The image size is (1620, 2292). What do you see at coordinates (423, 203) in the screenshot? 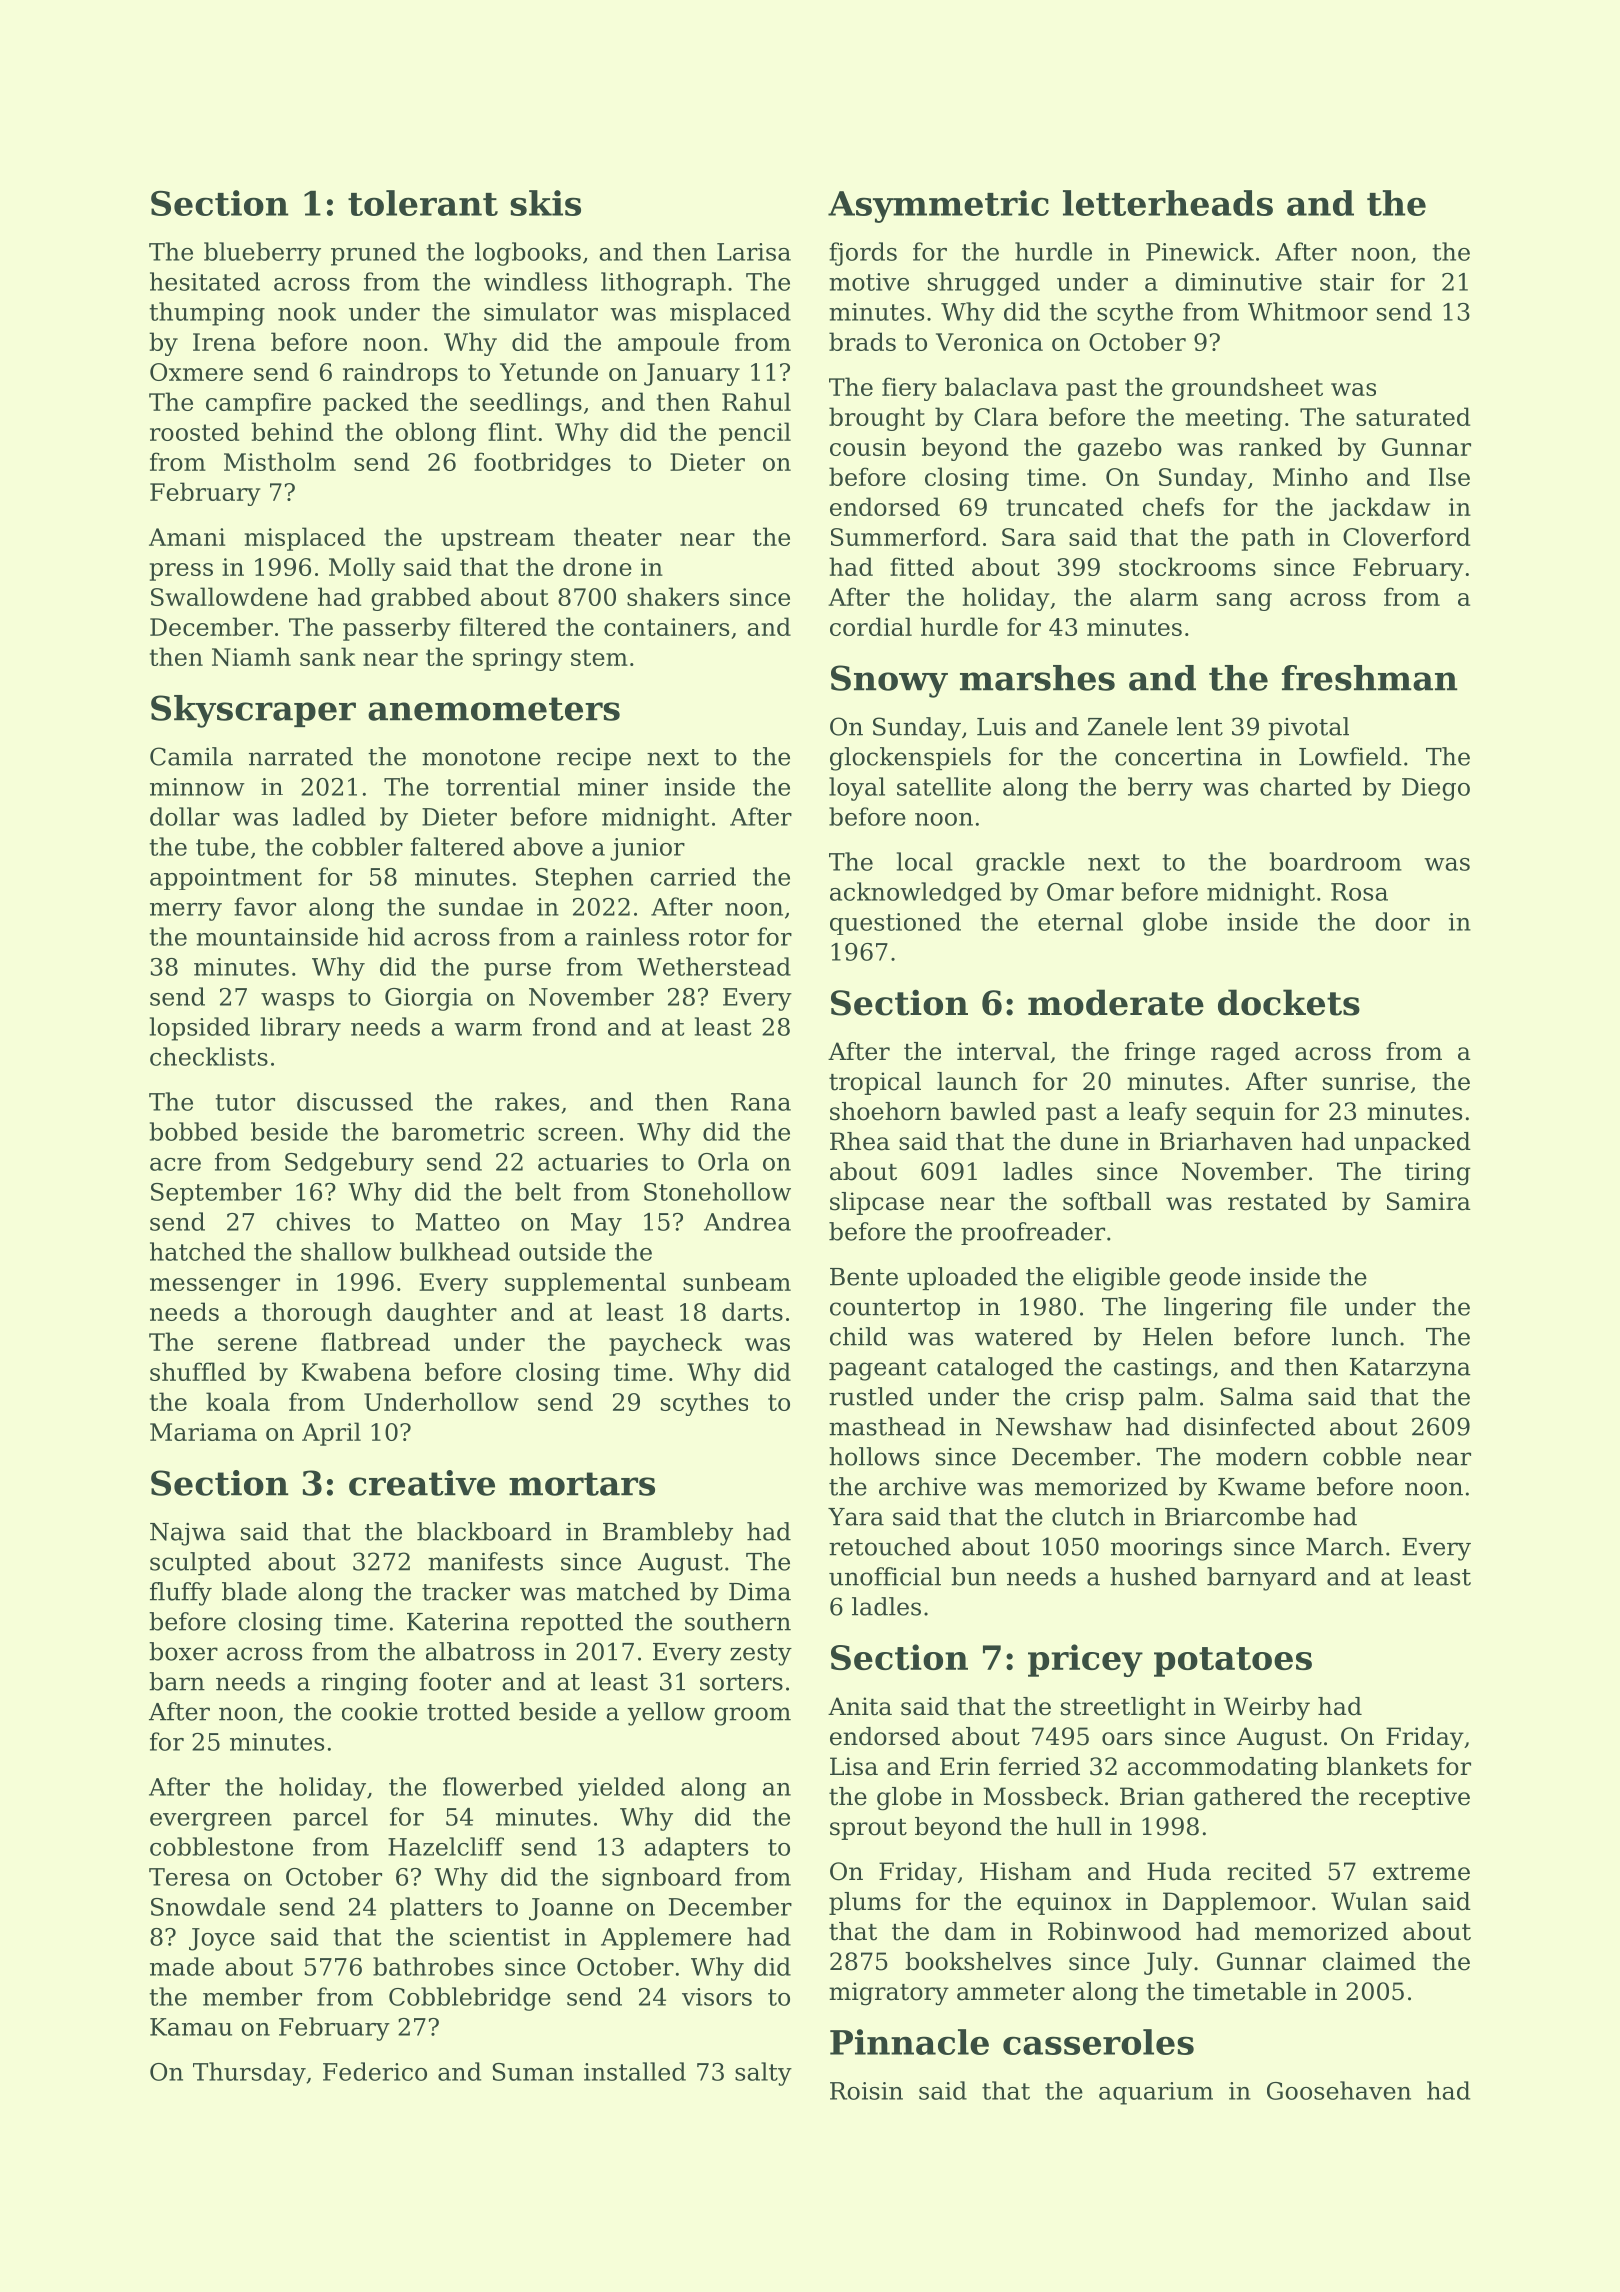
I see `tolerant` at bounding box center [423, 203].
